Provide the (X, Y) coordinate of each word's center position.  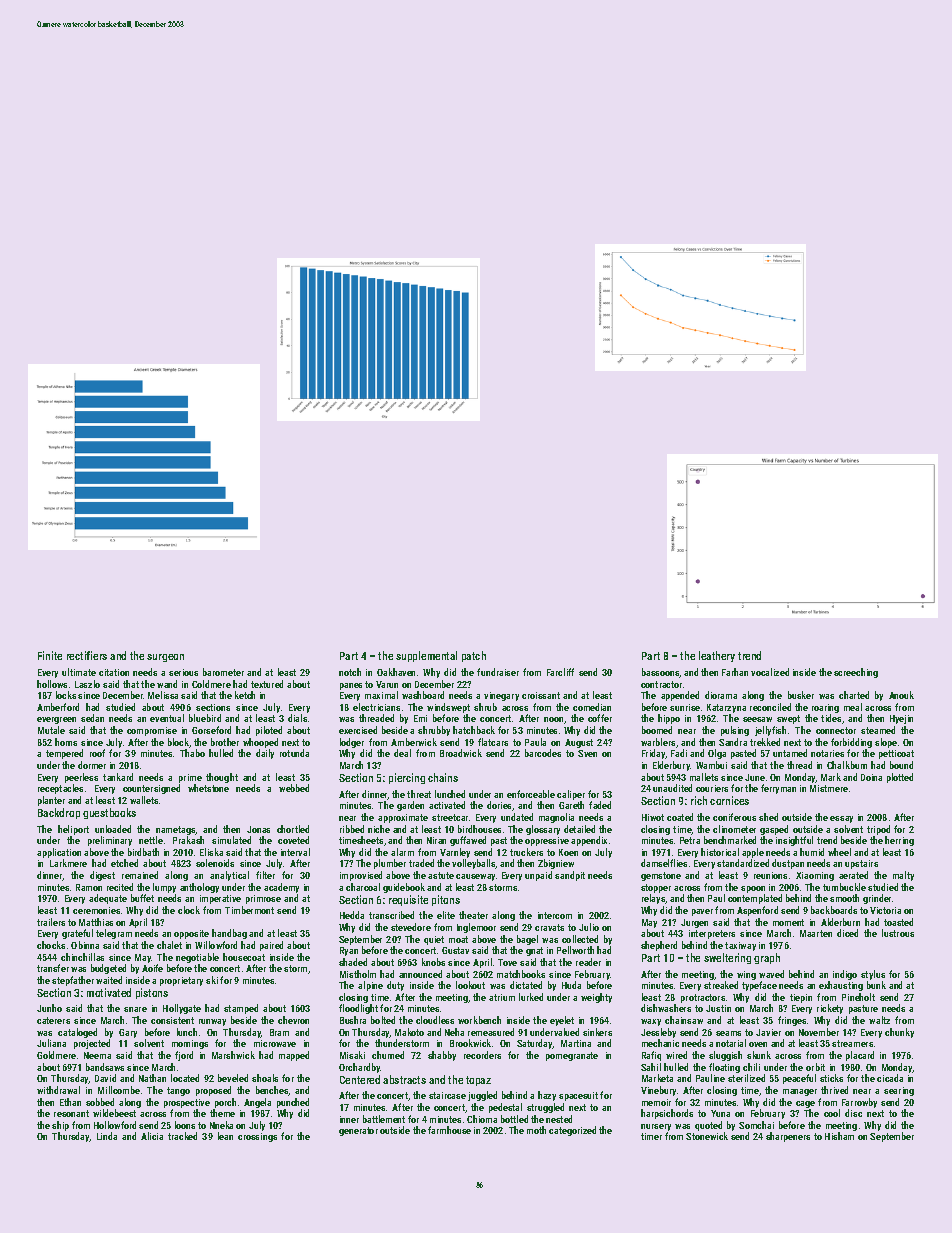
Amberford (58, 707)
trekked (765, 742)
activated (447, 805)
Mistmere (829, 788)
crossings (257, 1137)
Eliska (211, 852)
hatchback (474, 730)
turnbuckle (844, 887)
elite (446, 915)
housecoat (244, 957)
